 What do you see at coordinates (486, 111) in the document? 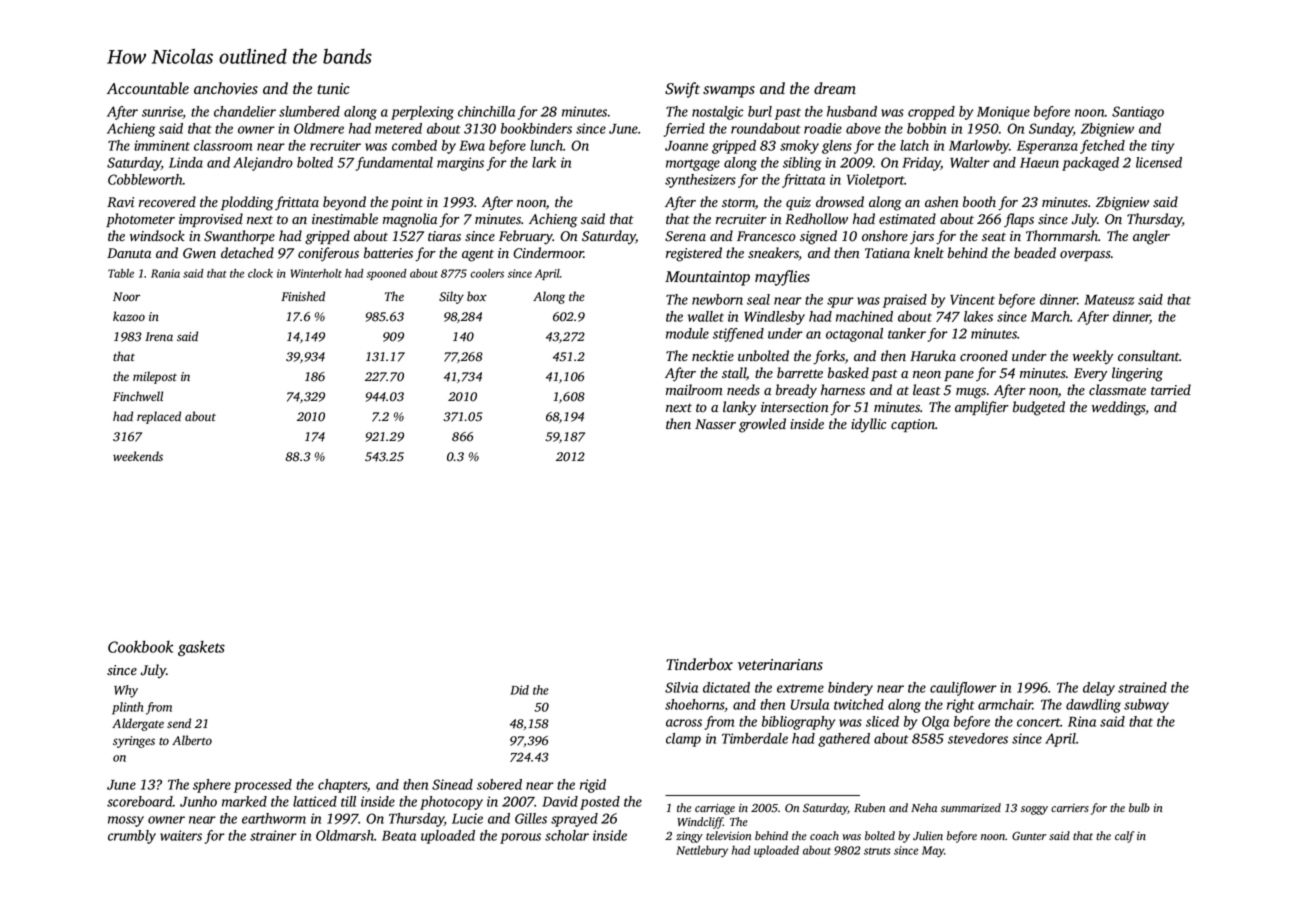
I see `chinchilla` at bounding box center [486, 111].
